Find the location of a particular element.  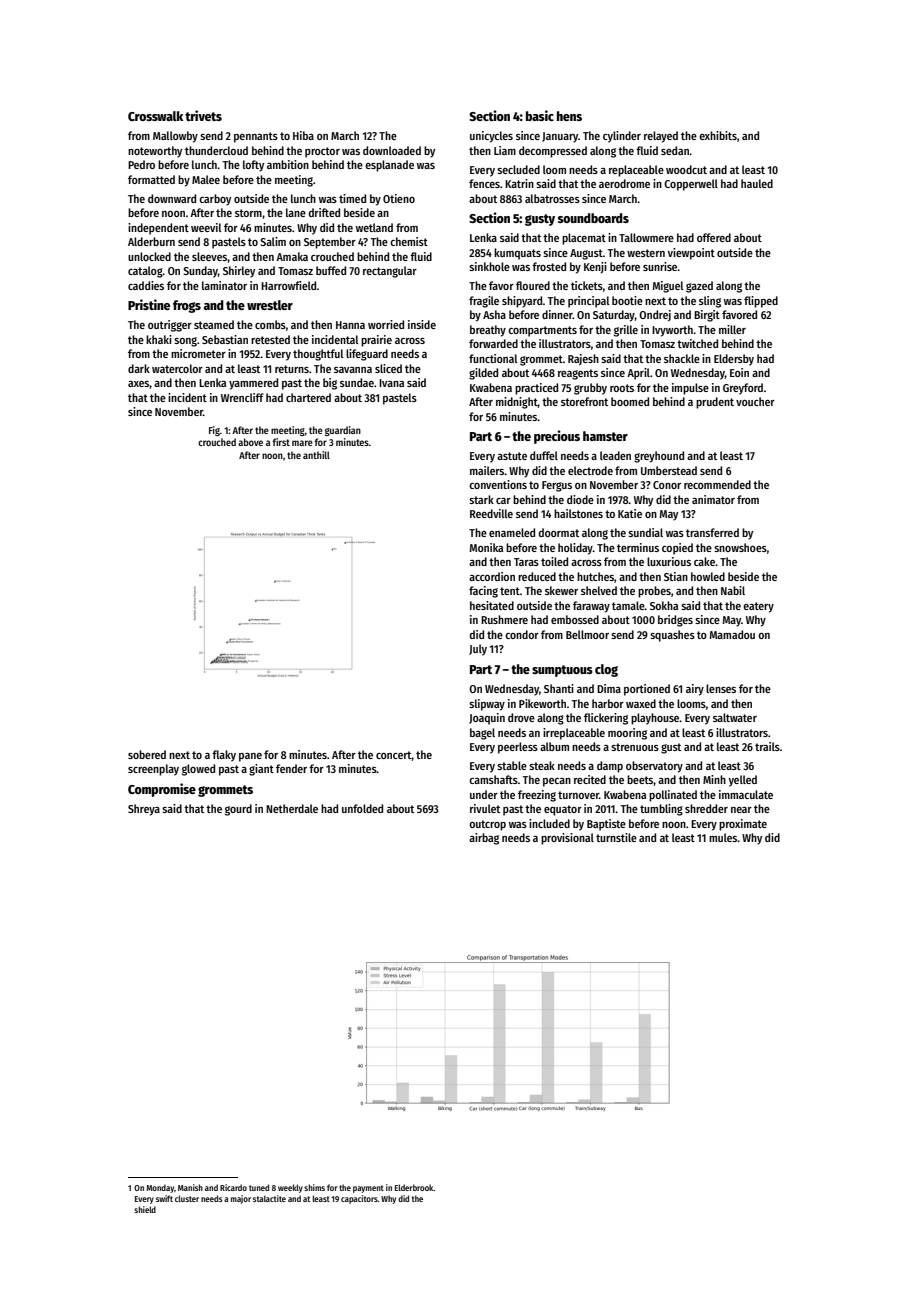

unicycles is located at coordinates (491, 137).
